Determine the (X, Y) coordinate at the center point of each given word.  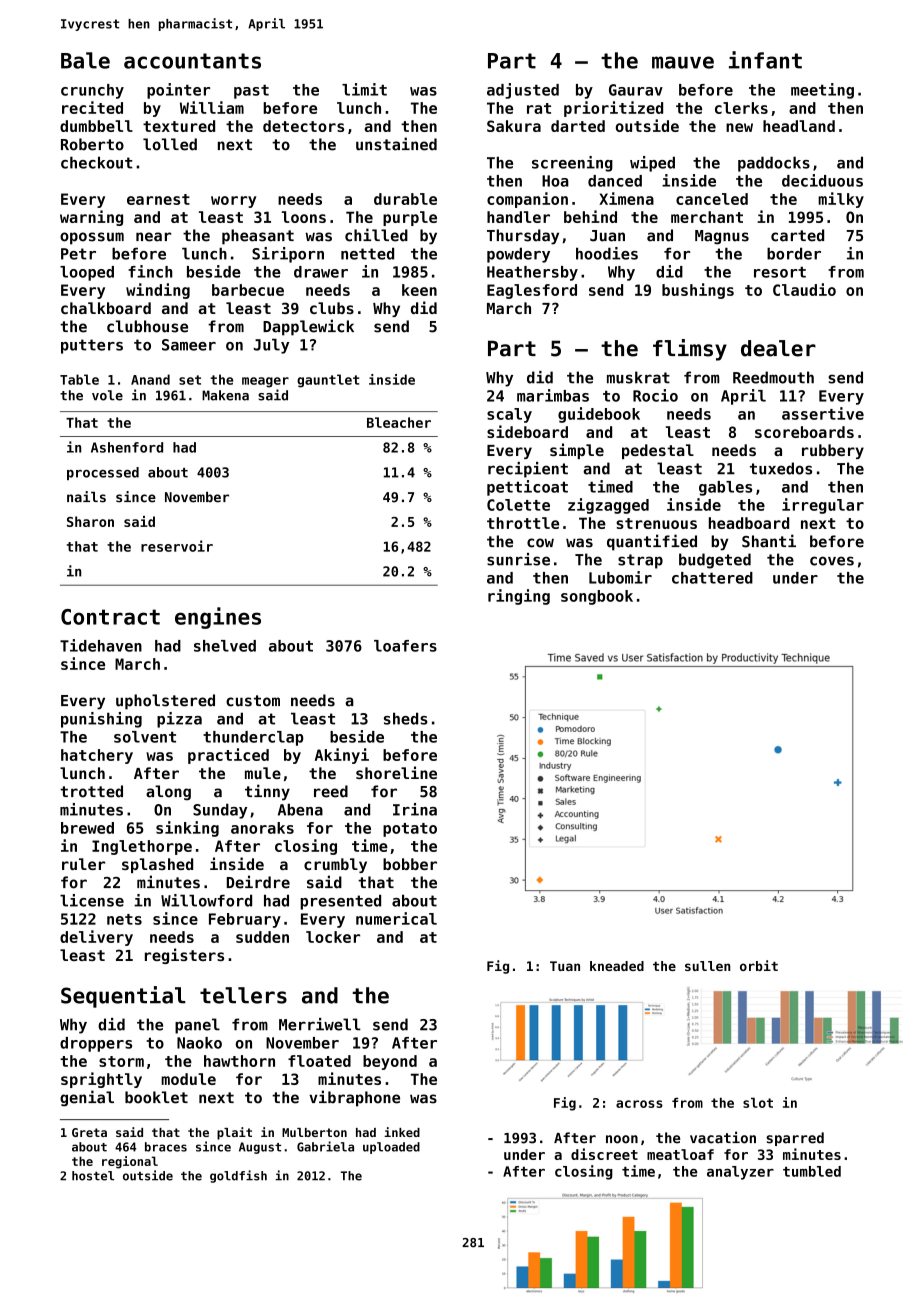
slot (758, 1103)
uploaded (391, 1148)
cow (540, 543)
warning (91, 218)
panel (197, 1026)
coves (832, 561)
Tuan (565, 966)
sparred (795, 1139)
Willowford (206, 900)
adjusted (523, 91)
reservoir (177, 546)
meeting (822, 91)
